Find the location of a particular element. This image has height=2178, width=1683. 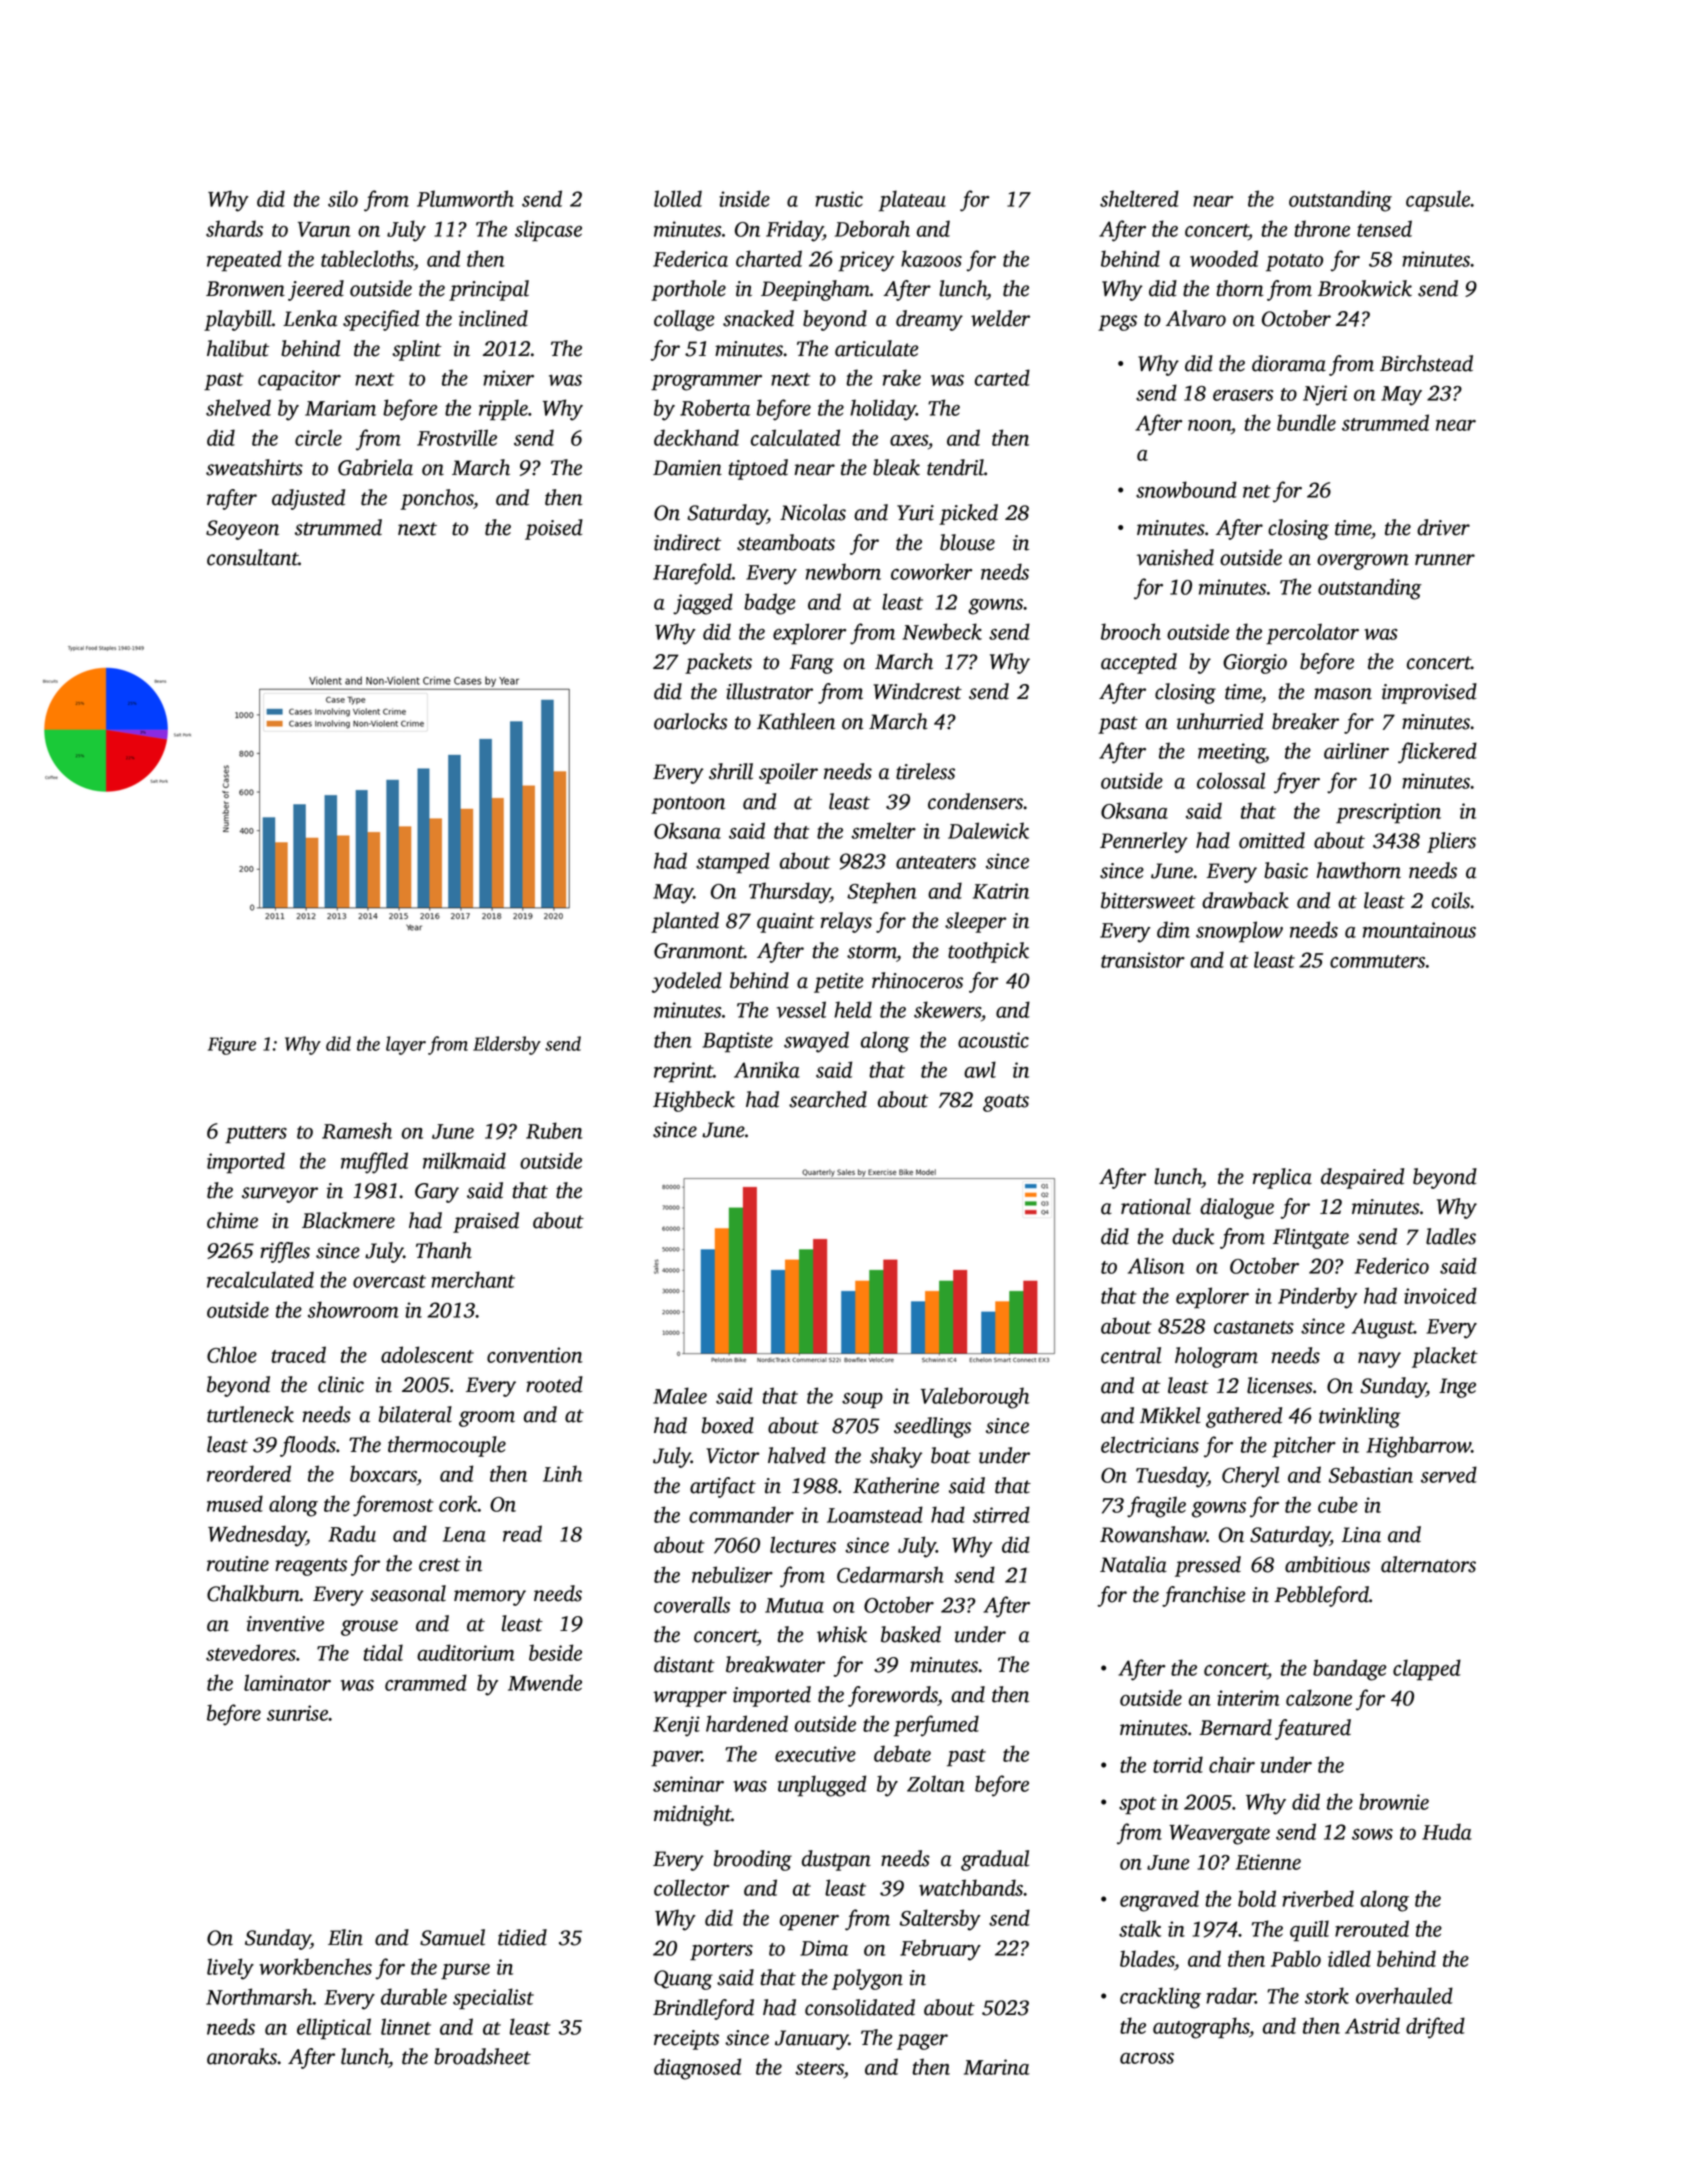

rustic is located at coordinates (839, 199).
